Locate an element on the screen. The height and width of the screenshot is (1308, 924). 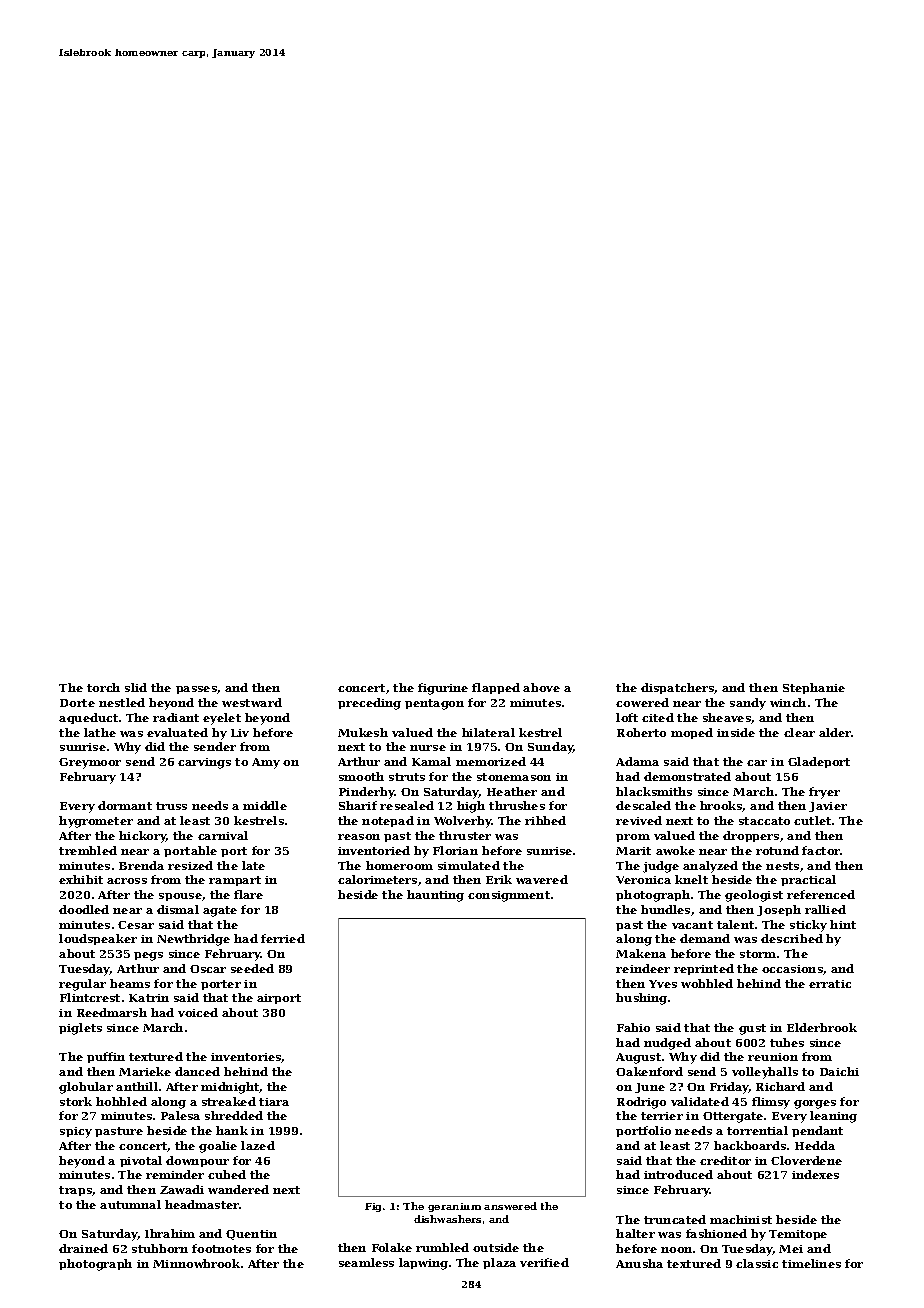
referenced is located at coordinates (821, 894).
